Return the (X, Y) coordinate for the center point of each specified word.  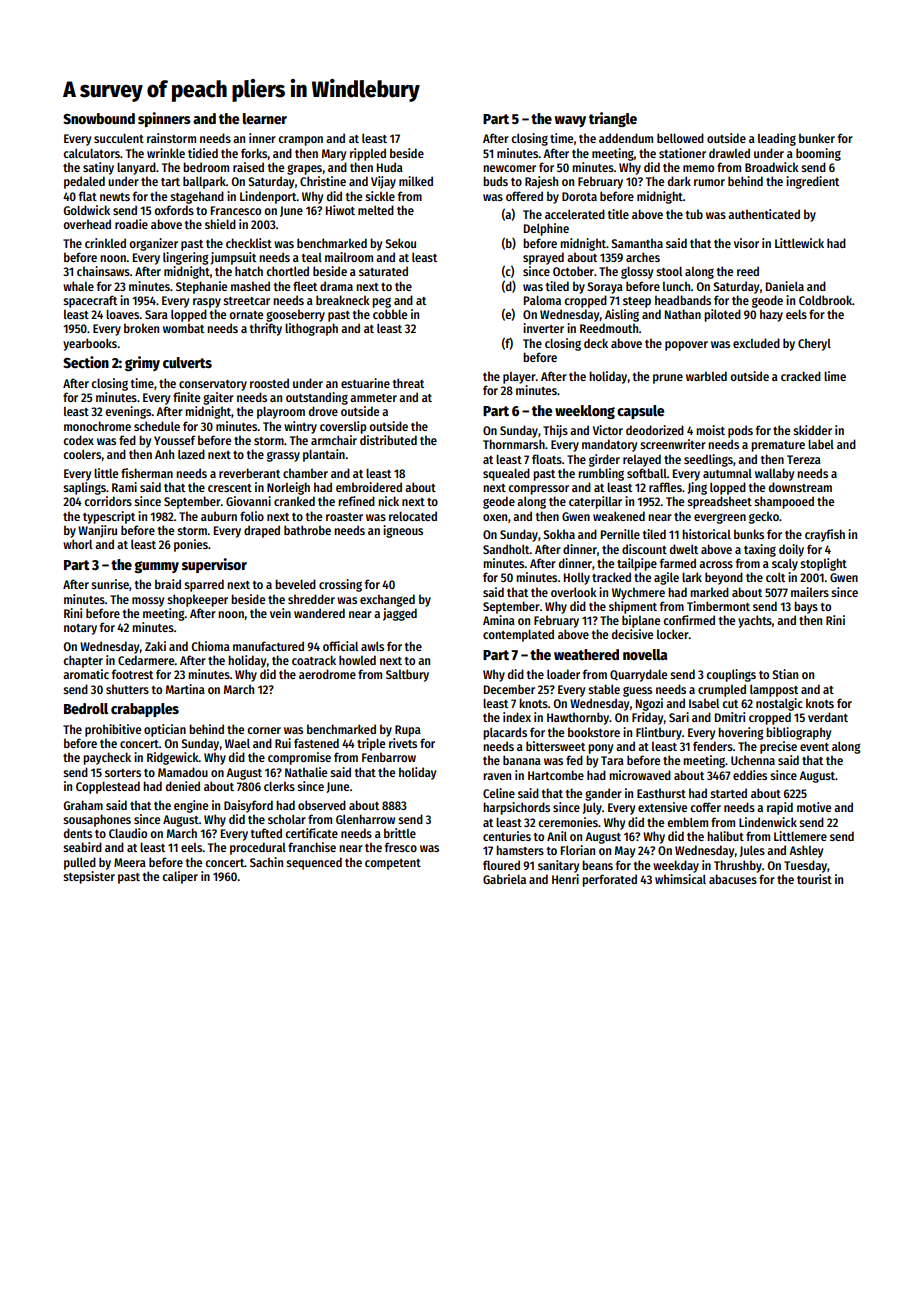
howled (357, 660)
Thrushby (738, 866)
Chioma (210, 646)
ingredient (812, 182)
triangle (613, 119)
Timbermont (718, 606)
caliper (180, 877)
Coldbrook (826, 300)
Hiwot (340, 210)
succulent (119, 138)
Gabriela (504, 879)
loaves (123, 314)
